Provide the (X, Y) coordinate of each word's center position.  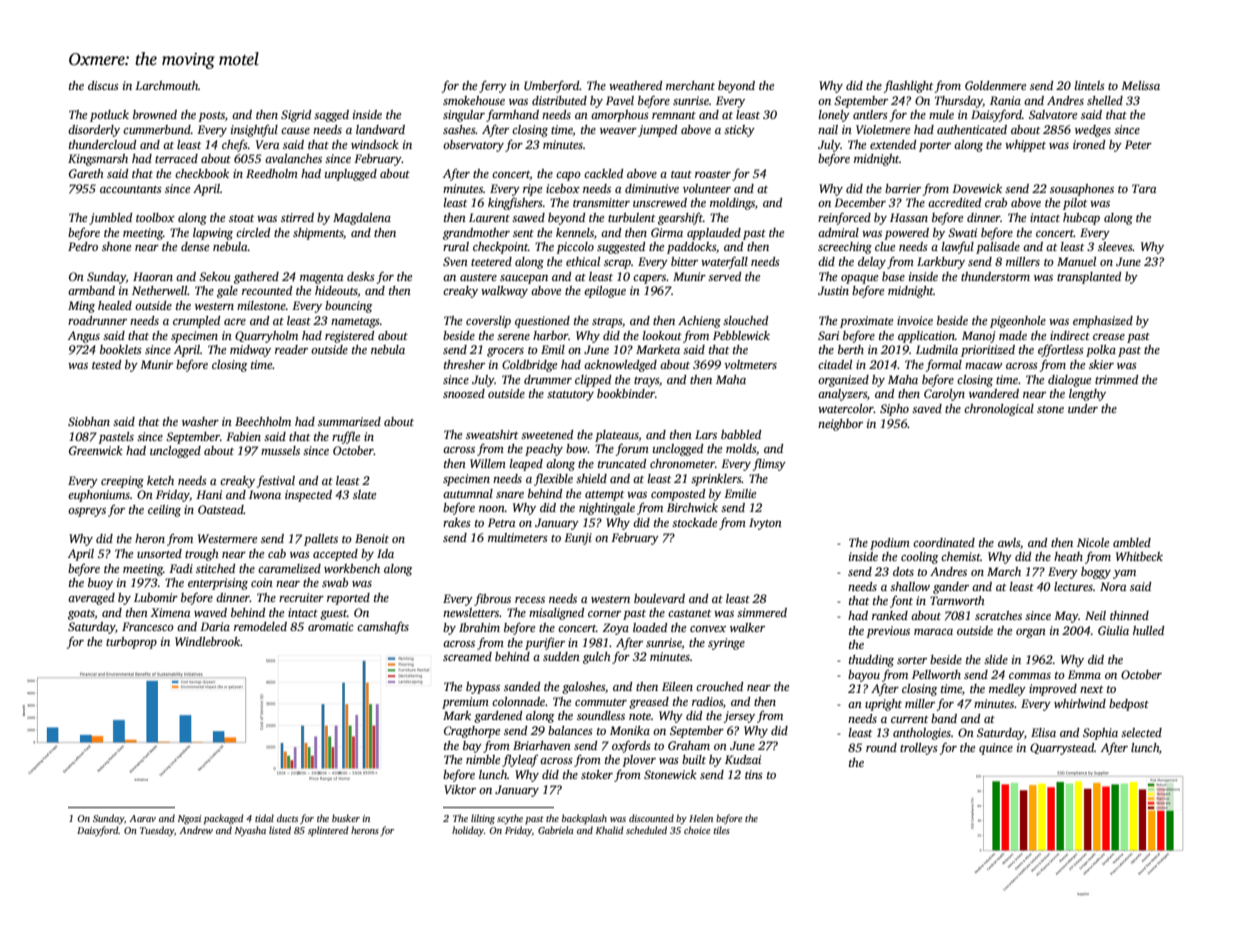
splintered (328, 831)
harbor (551, 335)
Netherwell (160, 290)
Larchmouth (166, 85)
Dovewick (977, 188)
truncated (622, 463)
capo (568, 176)
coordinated (944, 542)
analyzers (842, 395)
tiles (721, 830)
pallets (321, 540)
